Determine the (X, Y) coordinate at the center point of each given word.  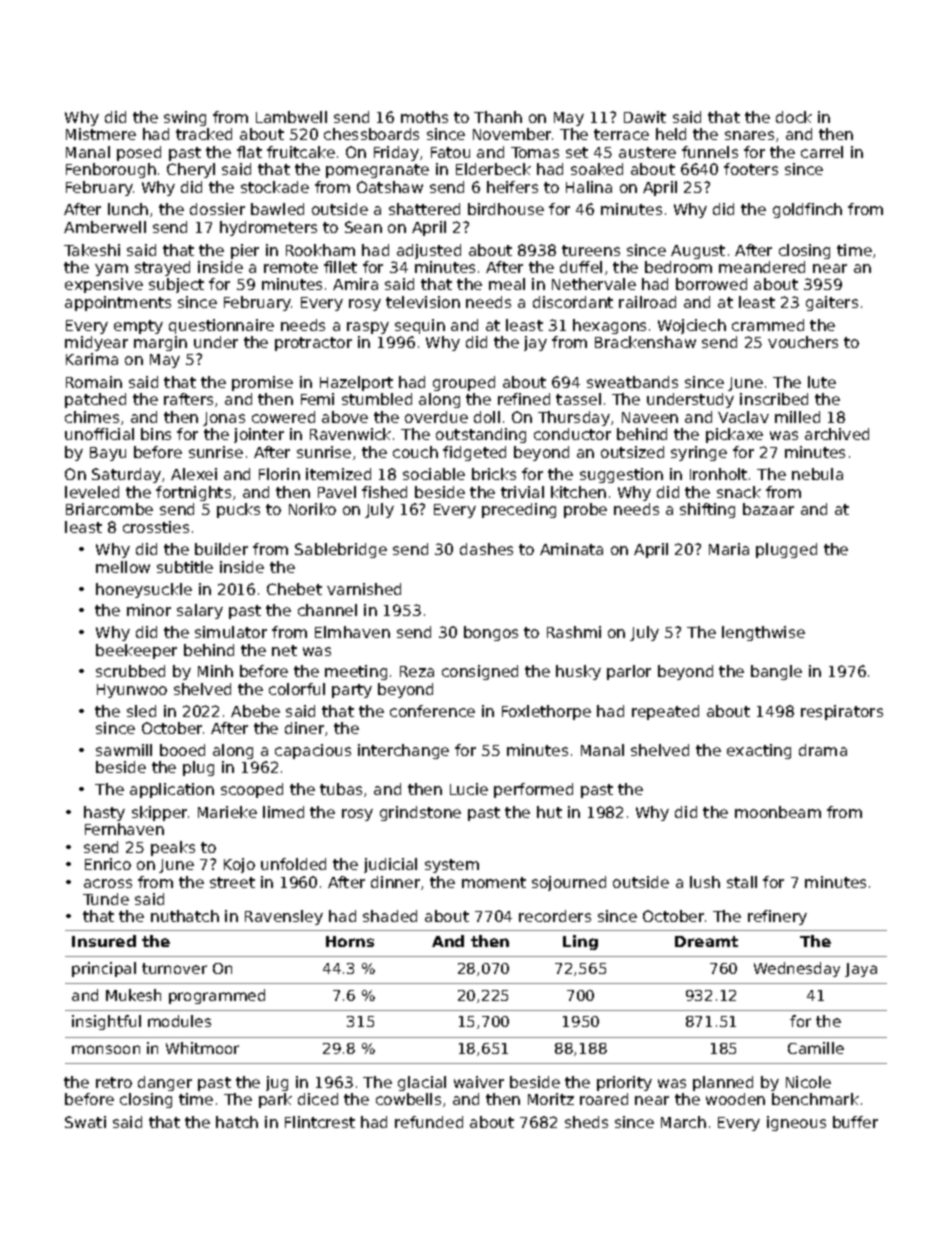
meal (507, 284)
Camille (816, 1048)
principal (104, 969)
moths (424, 117)
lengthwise (763, 633)
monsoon (106, 1049)
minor (149, 610)
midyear (96, 343)
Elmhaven (352, 632)
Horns (350, 941)
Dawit (645, 117)
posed (139, 153)
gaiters (832, 303)
